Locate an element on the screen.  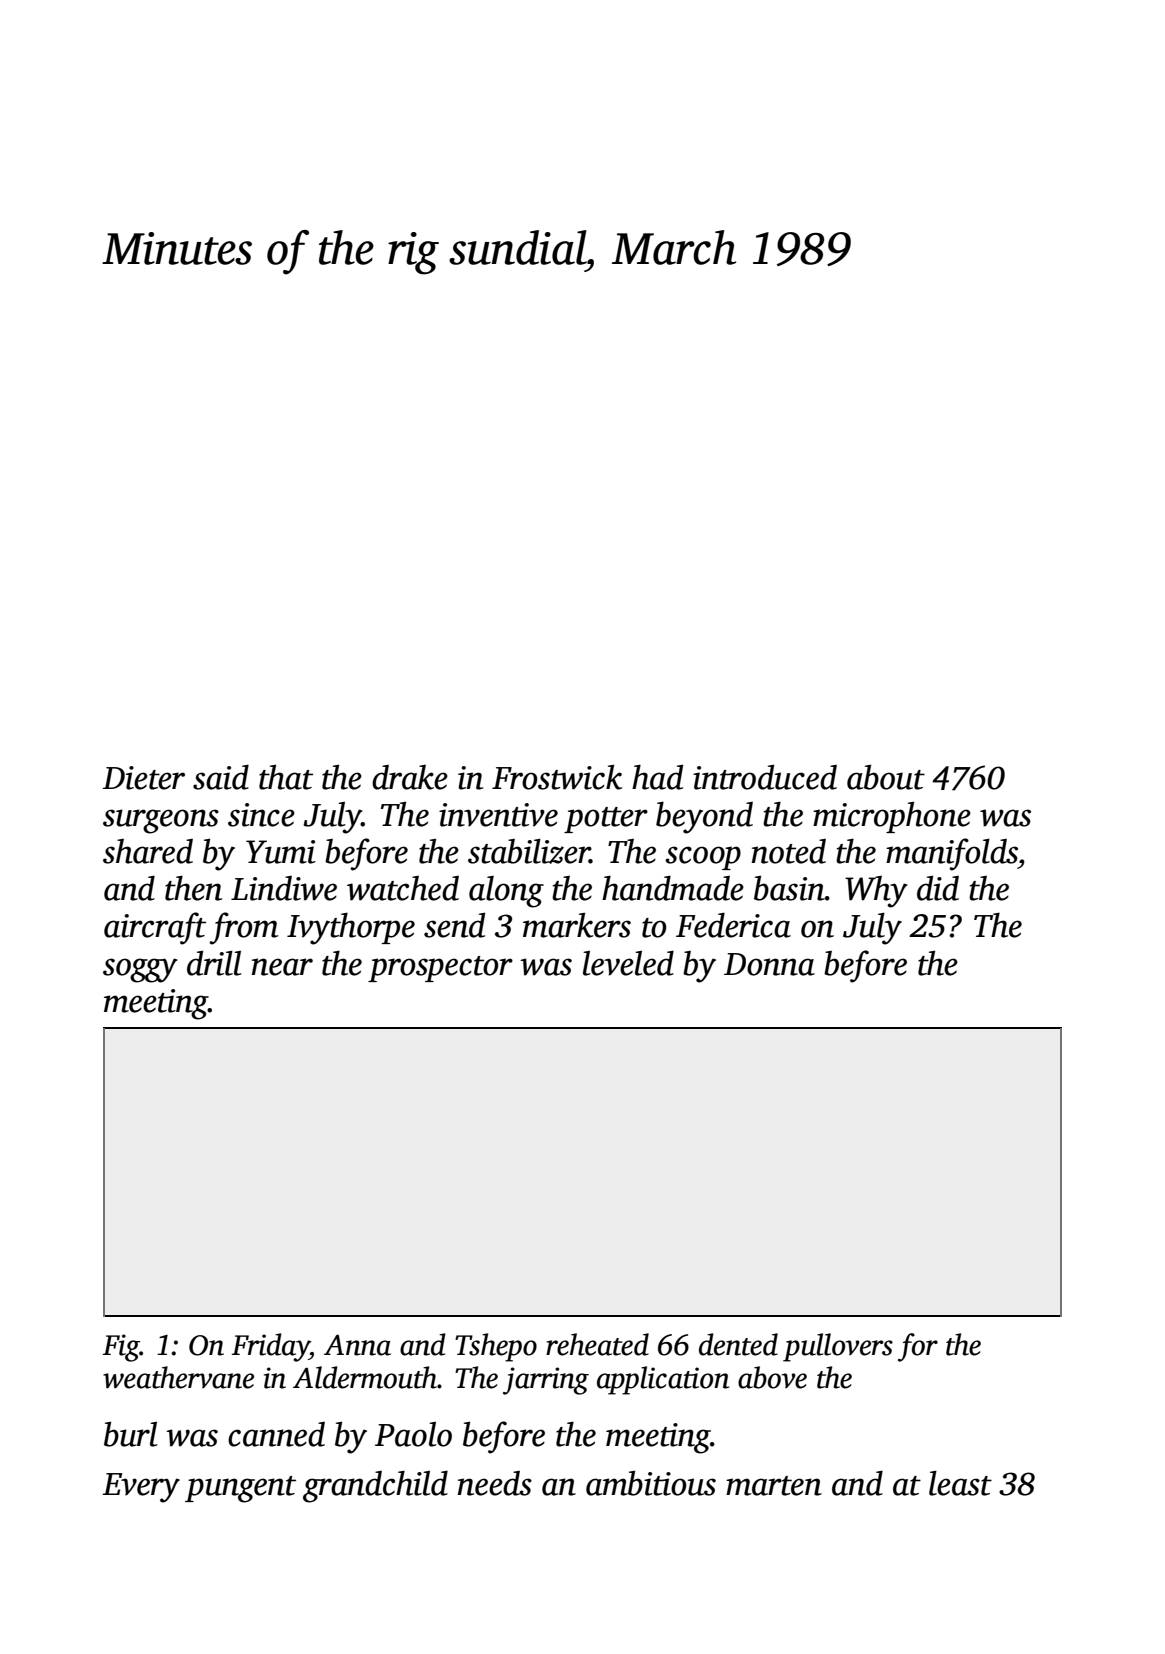
near is located at coordinates (282, 967).
